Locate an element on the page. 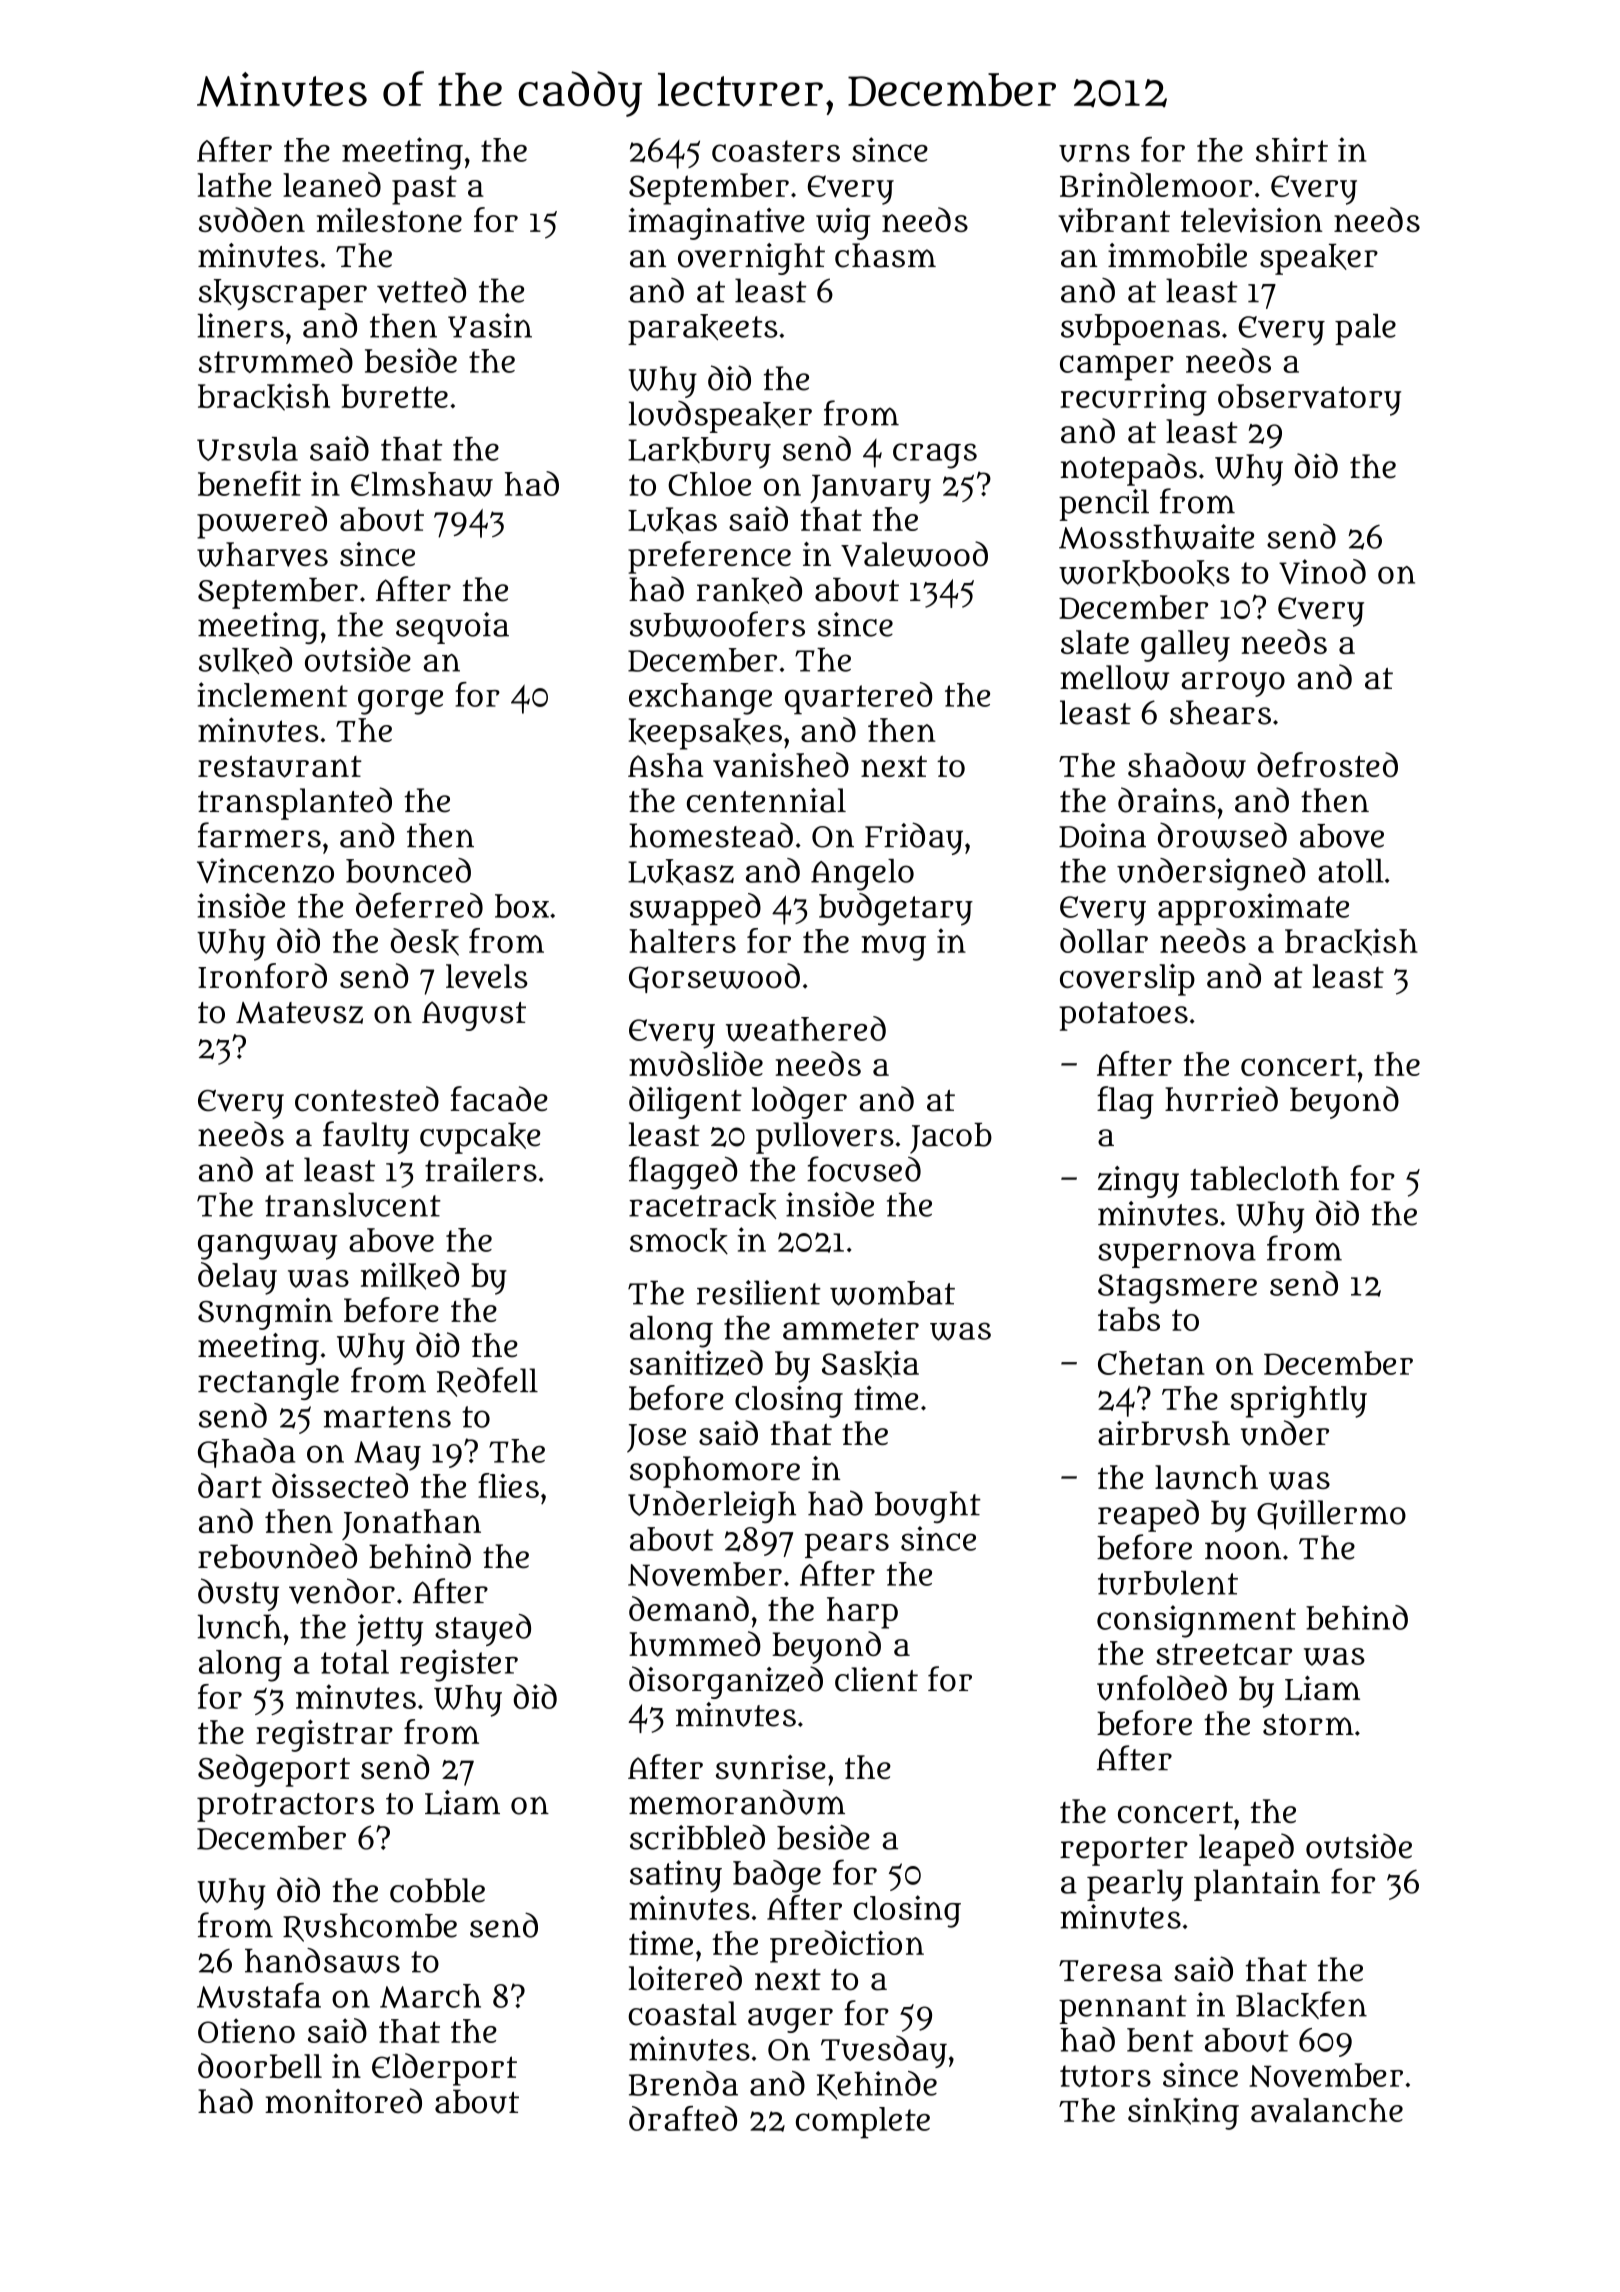 The image size is (1620, 2292). harp is located at coordinates (862, 1613).
